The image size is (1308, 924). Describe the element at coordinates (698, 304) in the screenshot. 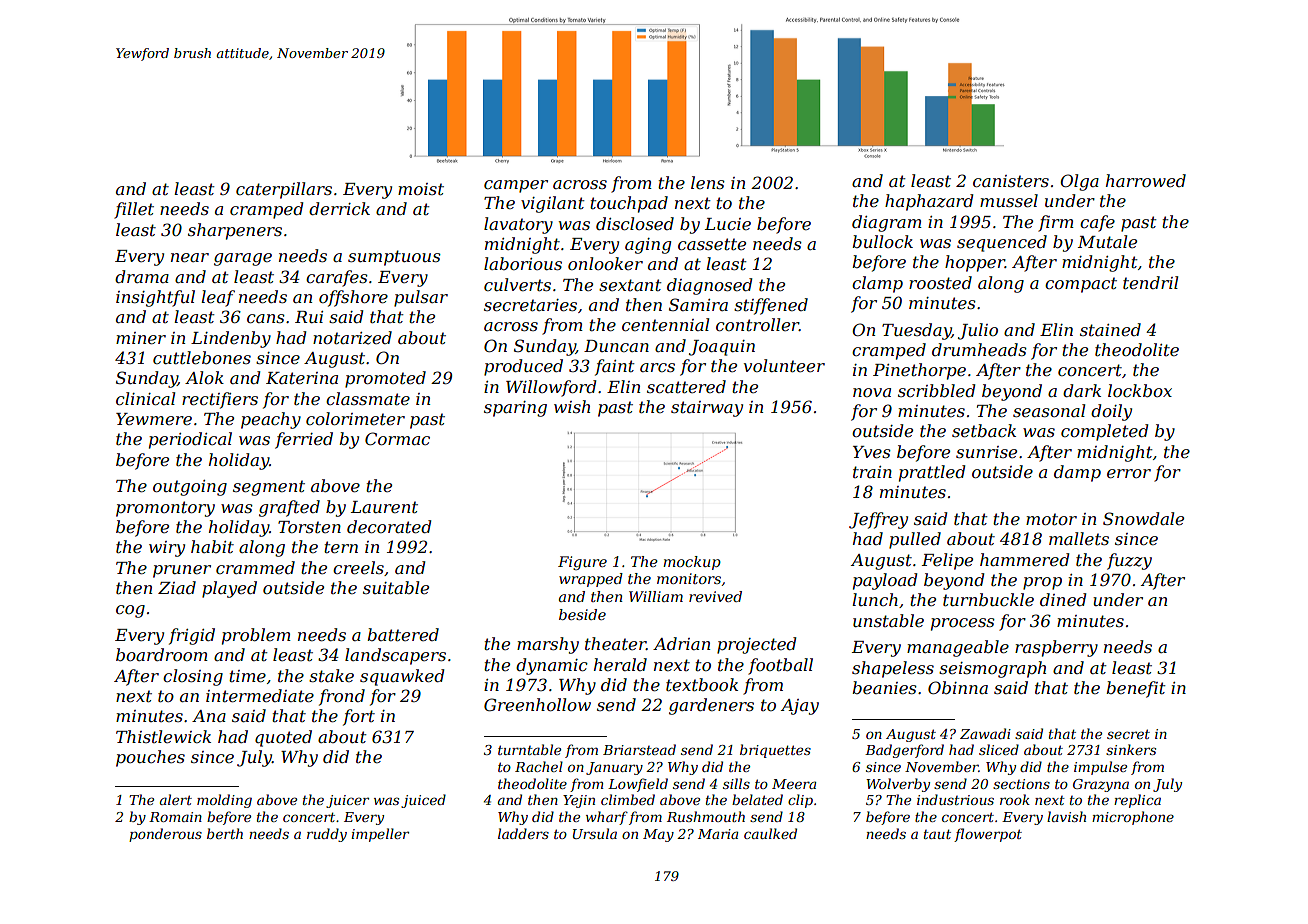

I see `Samira` at that location.
